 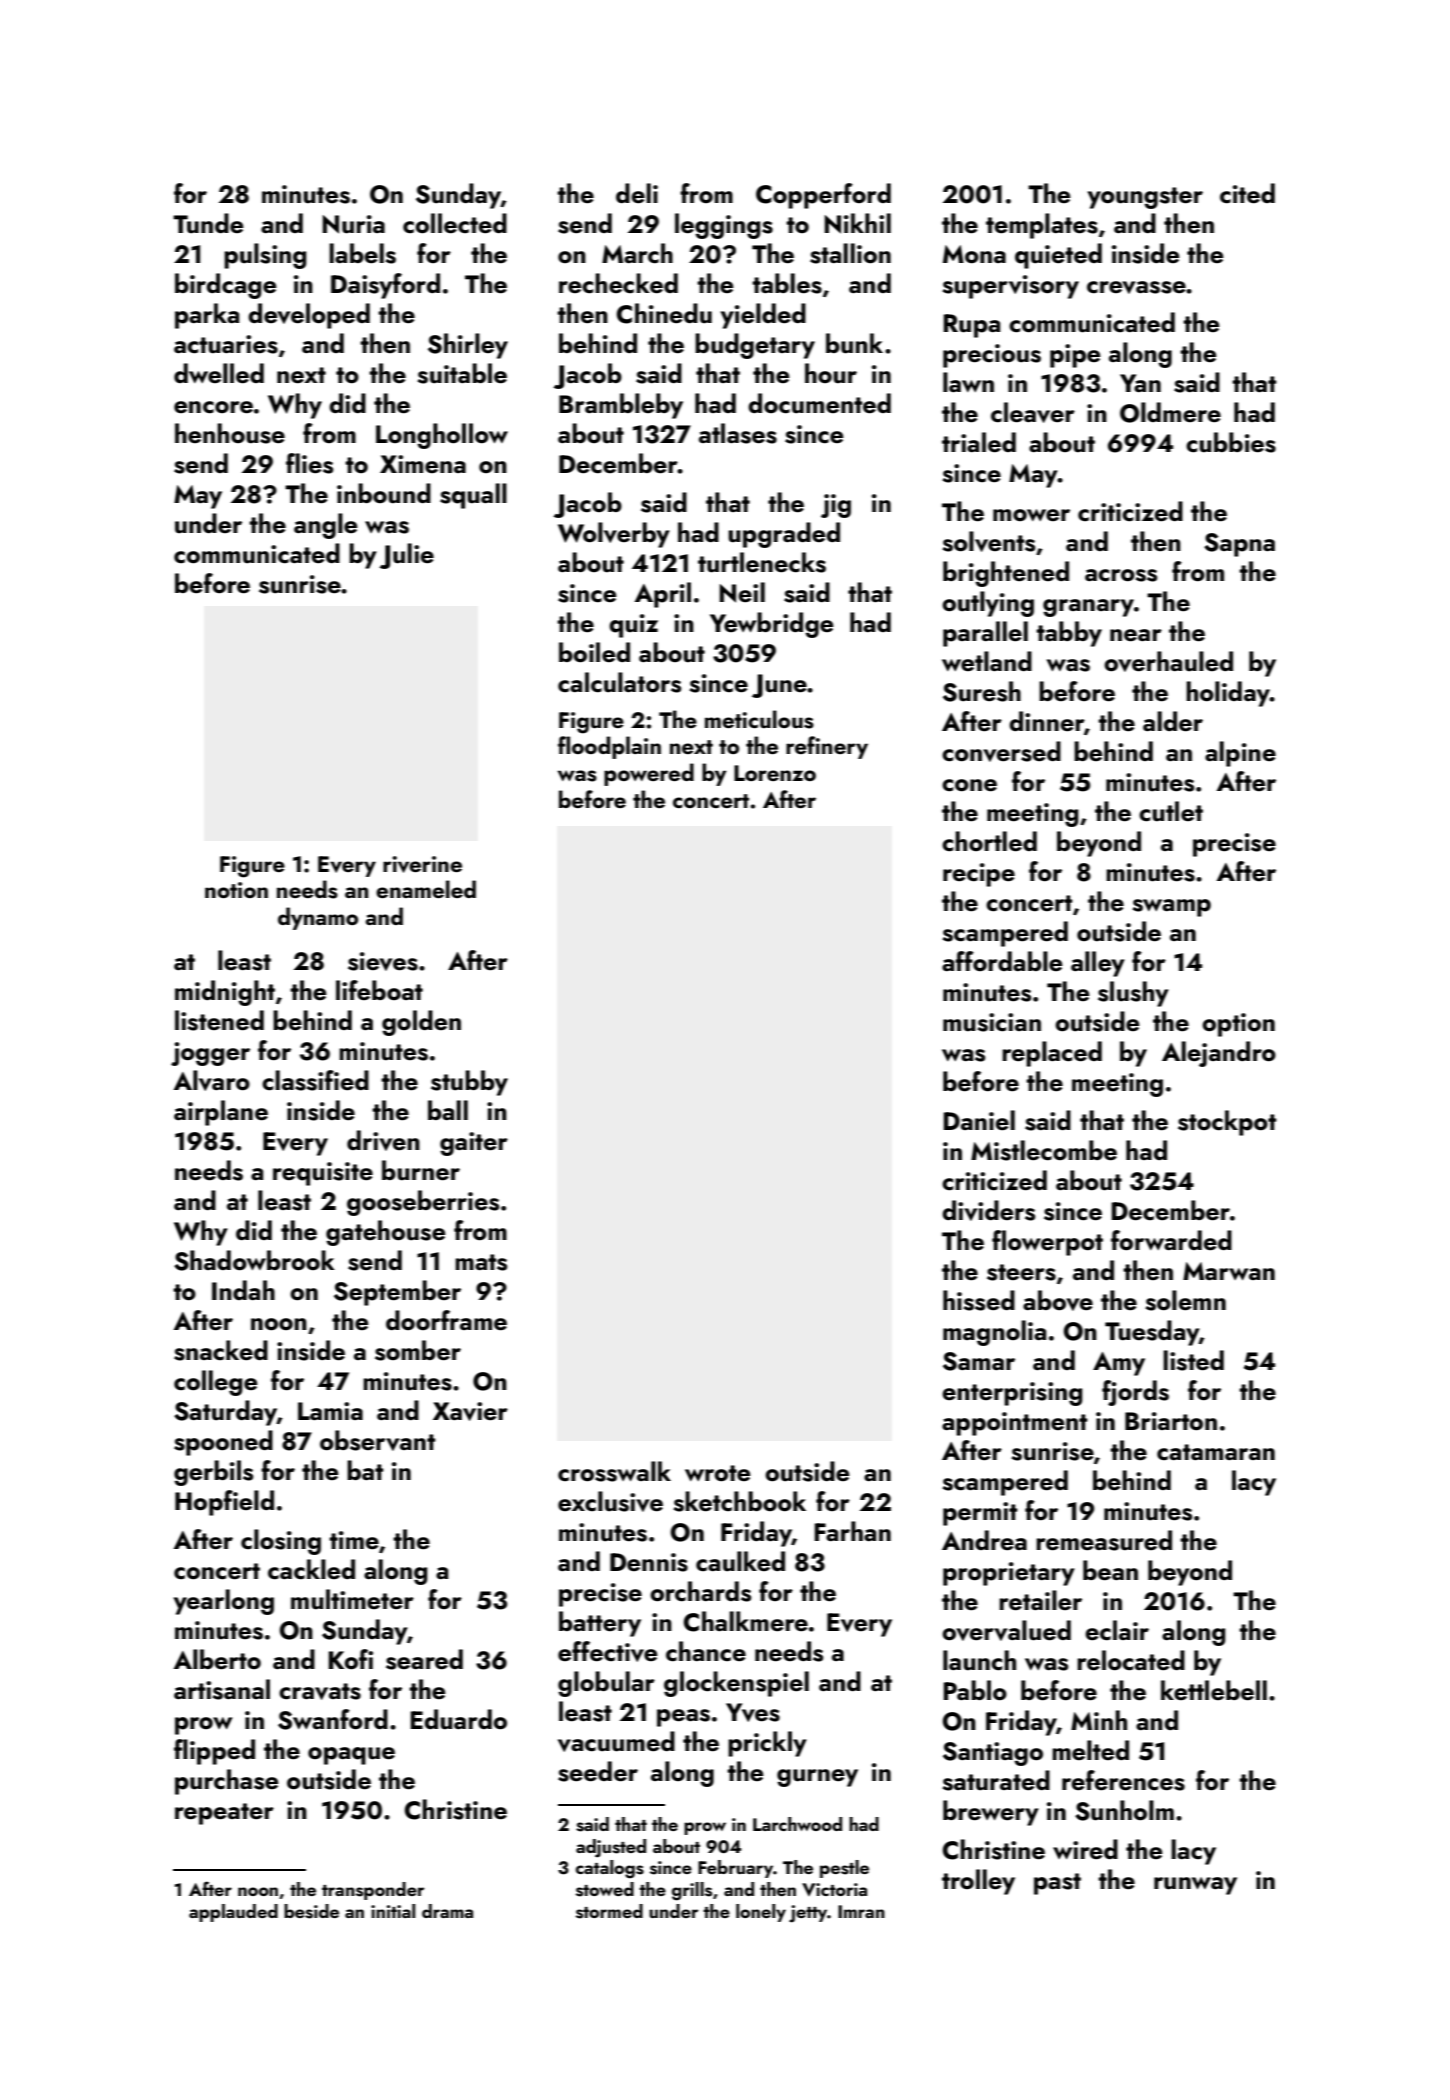 What do you see at coordinates (481, 1262) in the screenshot?
I see `mats` at bounding box center [481, 1262].
